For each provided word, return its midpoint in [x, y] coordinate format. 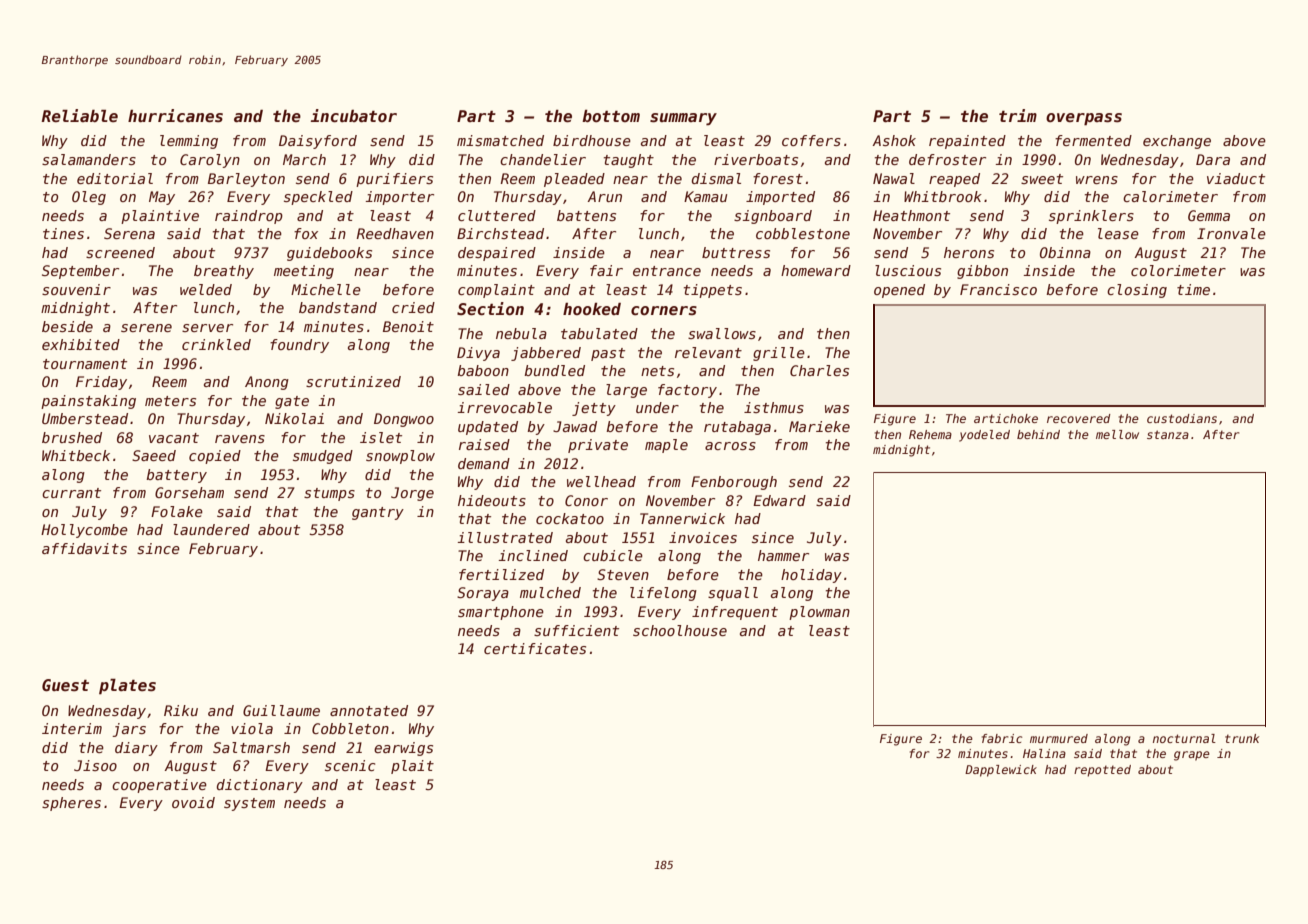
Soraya [483, 594]
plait [412, 767]
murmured [1059, 738]
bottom [611, 116]
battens [586, 215]
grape [1192, 756]
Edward [779, 500]
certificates [535, 648]
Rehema [930, 434]
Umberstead [85, 418]
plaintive [160, 217]
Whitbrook [943, 196]
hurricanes [175, 116]
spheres [71, 804]
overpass [1084, 119]
